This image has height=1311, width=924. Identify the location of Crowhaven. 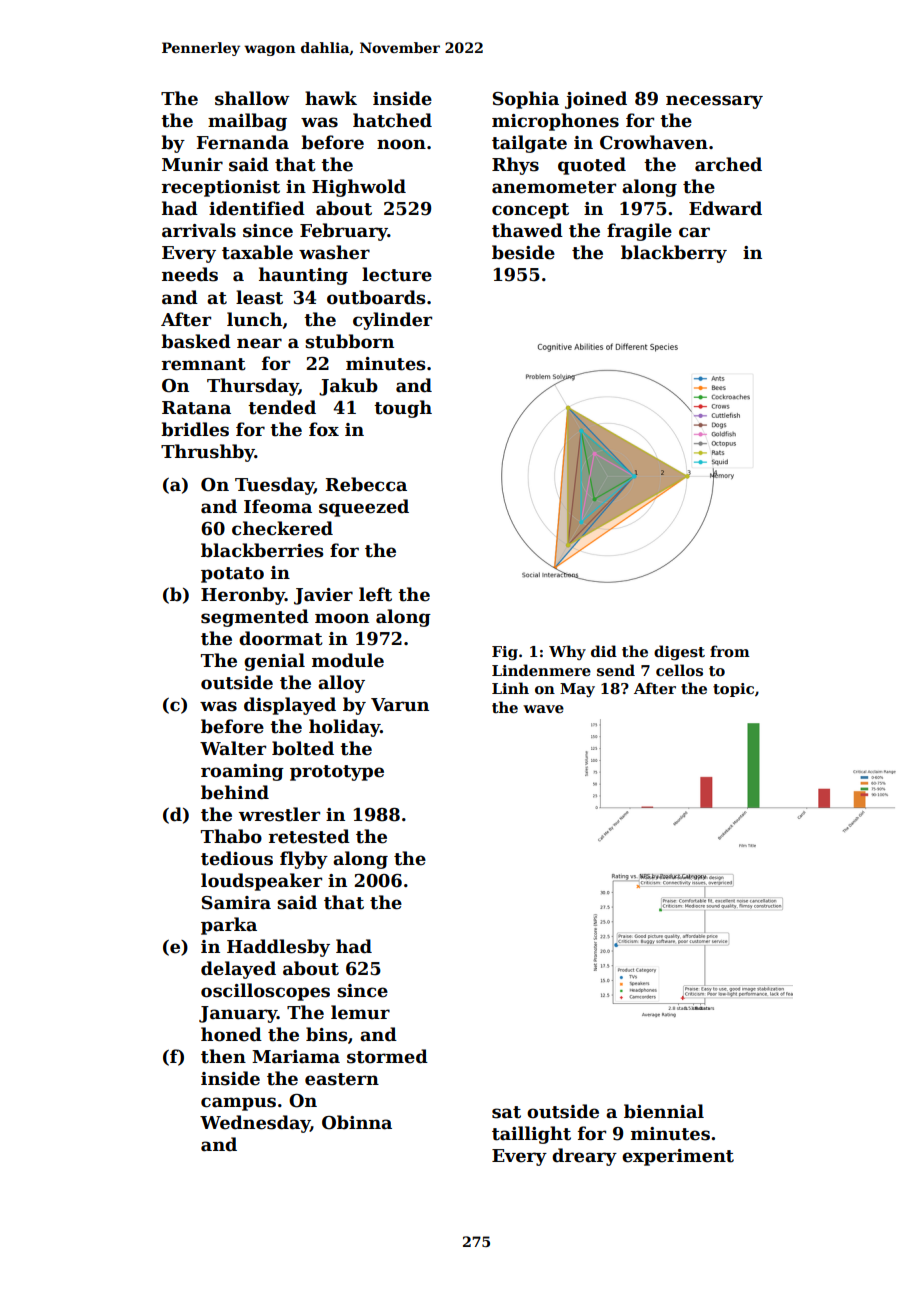
(654, 142).
